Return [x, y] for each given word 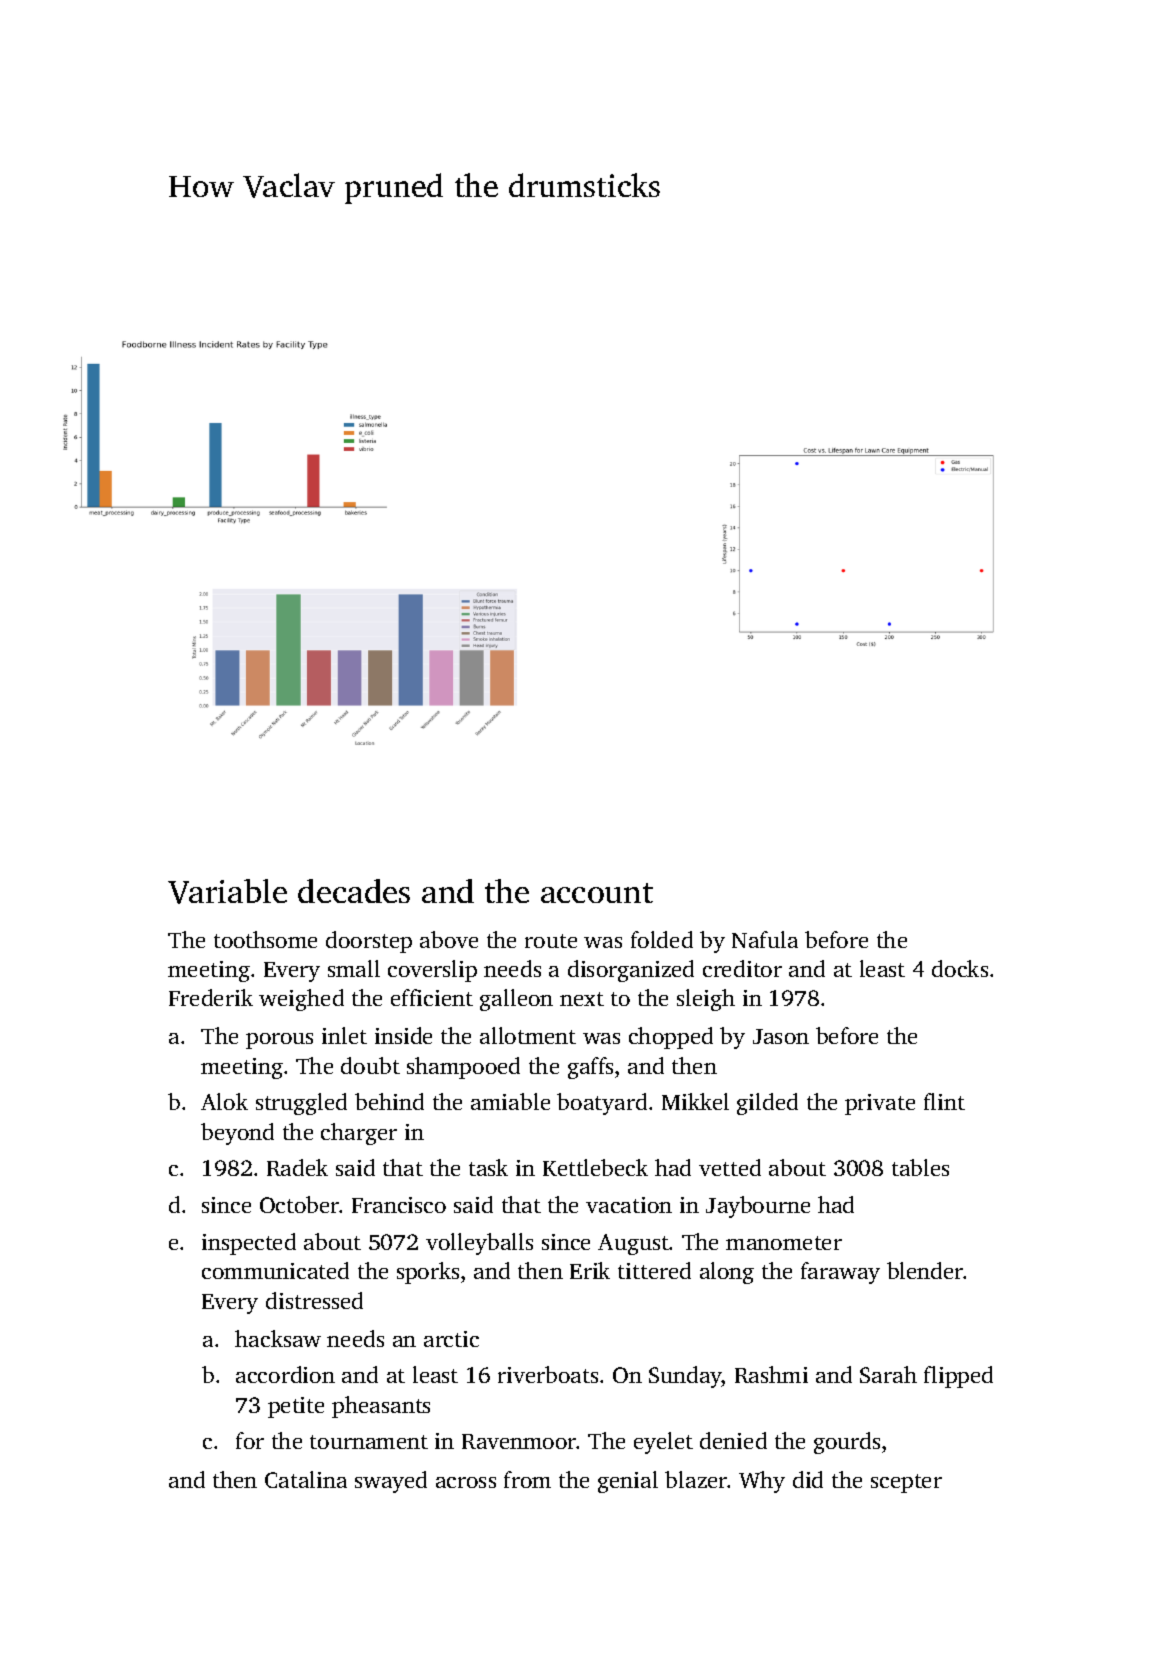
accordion [285, 1374]
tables [920, 1167]
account [597, 893]
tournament [369, 1442]
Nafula [765, 939]
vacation [629, 1205]
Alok [224, 1101]
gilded [767, 1104]
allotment [528, 1035]
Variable [227, 891]
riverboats [548, 1374]
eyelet [663, 1443]
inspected [249, 1244]
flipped [958, 1377]
